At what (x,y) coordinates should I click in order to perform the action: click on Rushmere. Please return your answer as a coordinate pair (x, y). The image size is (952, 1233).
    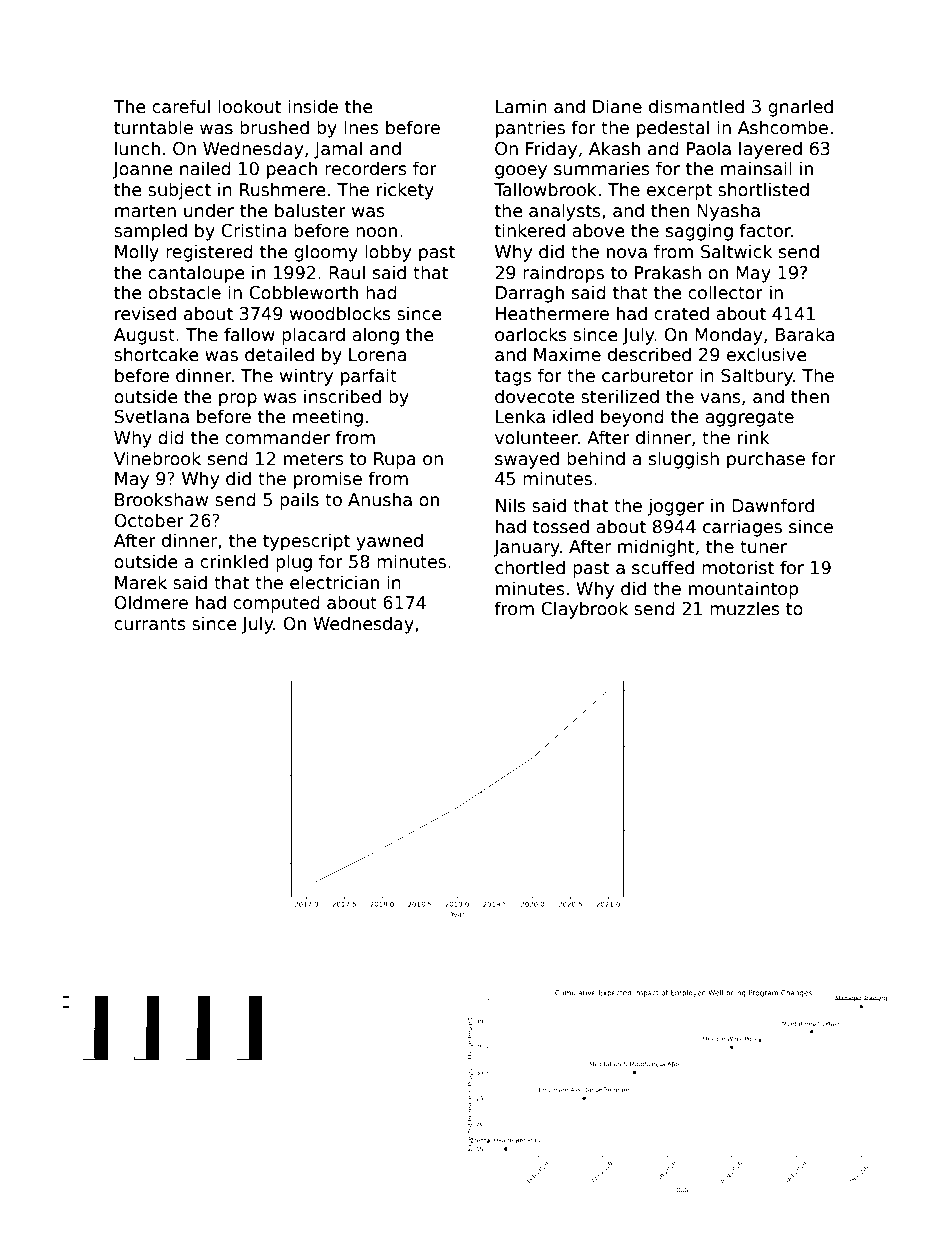
    Looking at the image, I should click on (282, 189).
